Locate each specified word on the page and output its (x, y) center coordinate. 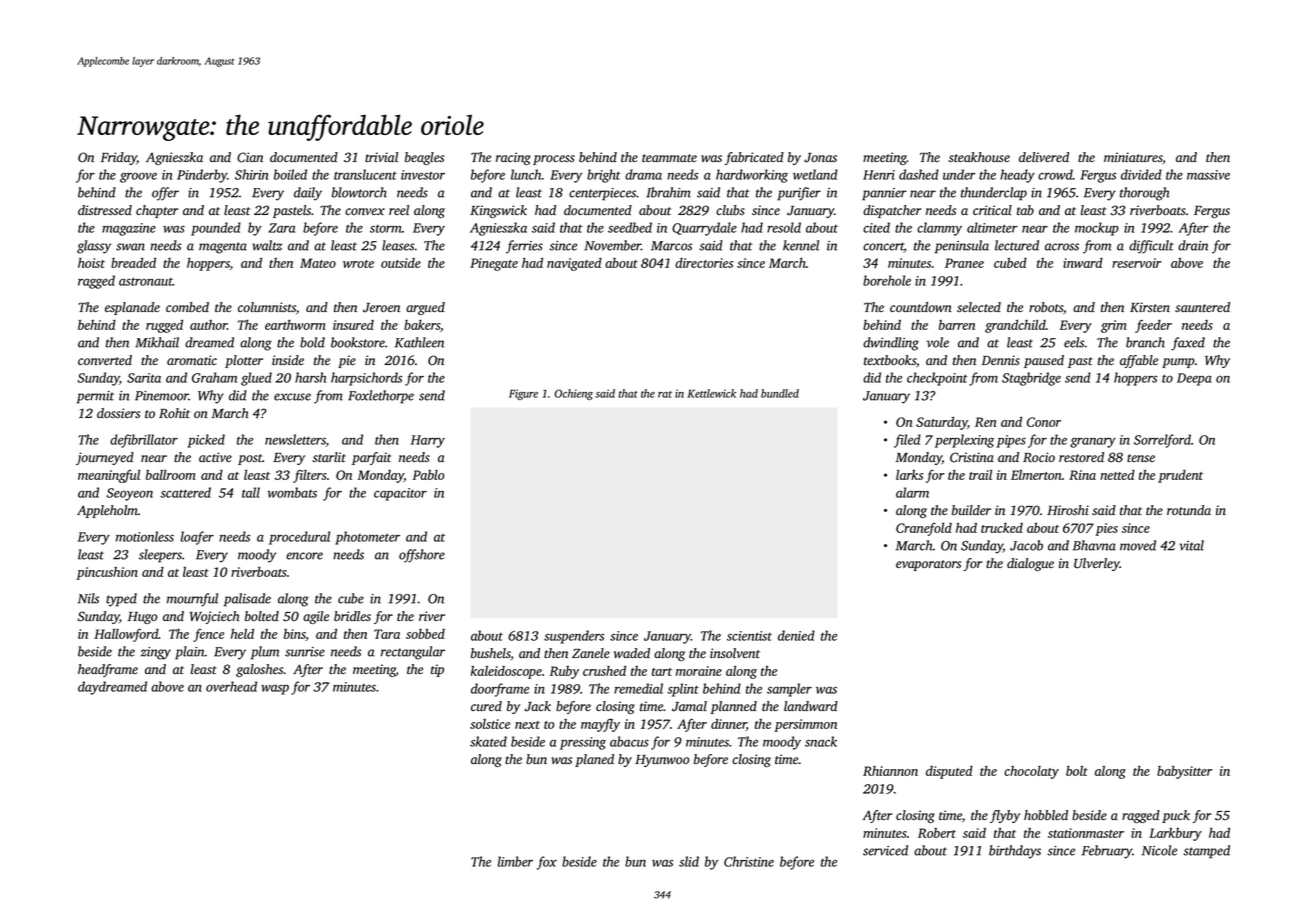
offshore (422, 556)
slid (689, 861)
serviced (885, 850)
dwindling (891, 344)
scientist (749, 636)
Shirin (251, 174)
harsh (310, 377)
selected (979, 307)
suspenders (574, 637)
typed (121, 600)
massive (1208, 175)
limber (515, 861)
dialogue (1030, 564)
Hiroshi (1068, 510)
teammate (669, 158)
